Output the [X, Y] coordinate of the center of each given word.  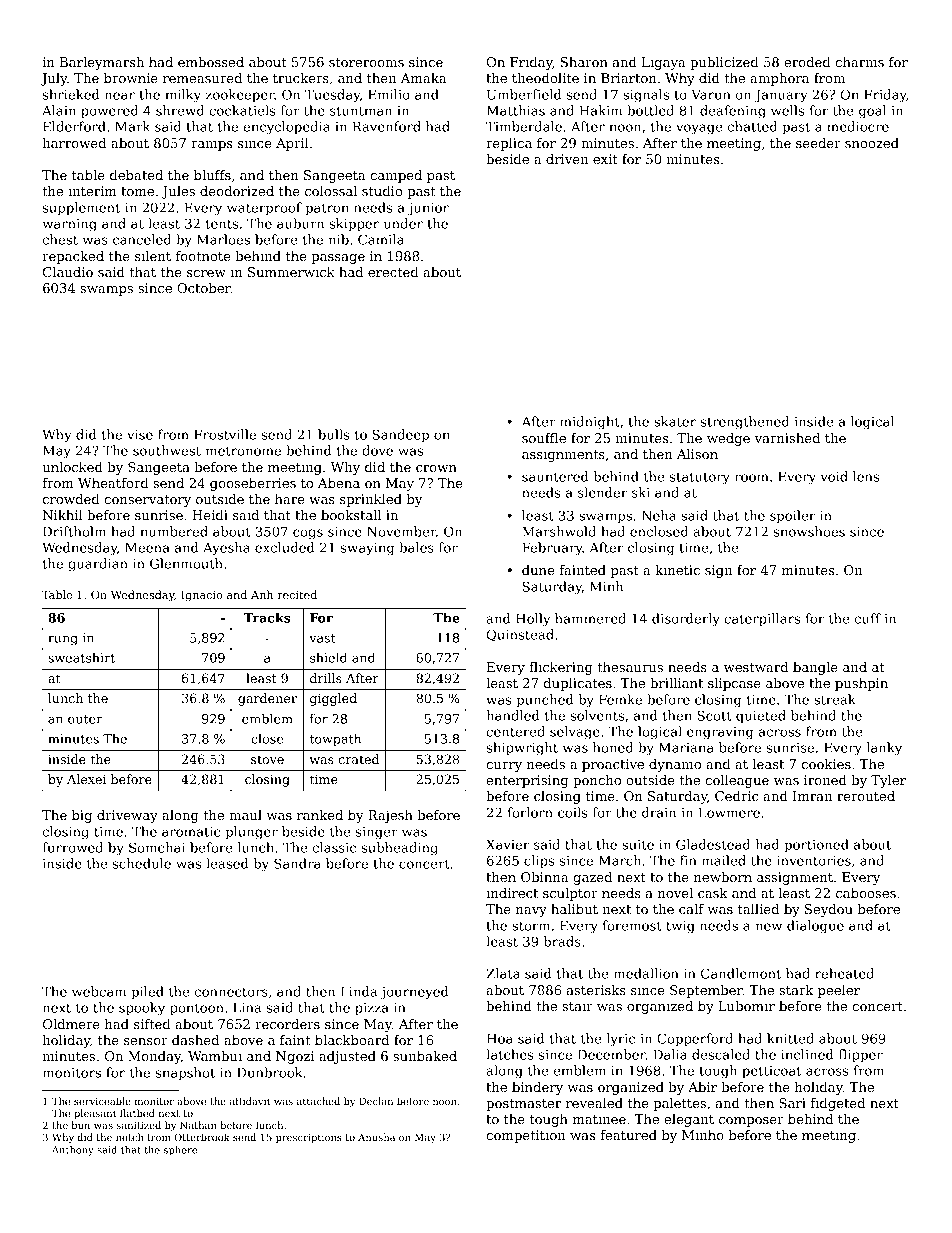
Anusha [376, 1137]
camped [396, 176]
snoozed [872, 143]
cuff [868, 618]
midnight [590, 423]
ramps [211, 146]
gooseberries [253, 484]
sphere [180, 1151]
